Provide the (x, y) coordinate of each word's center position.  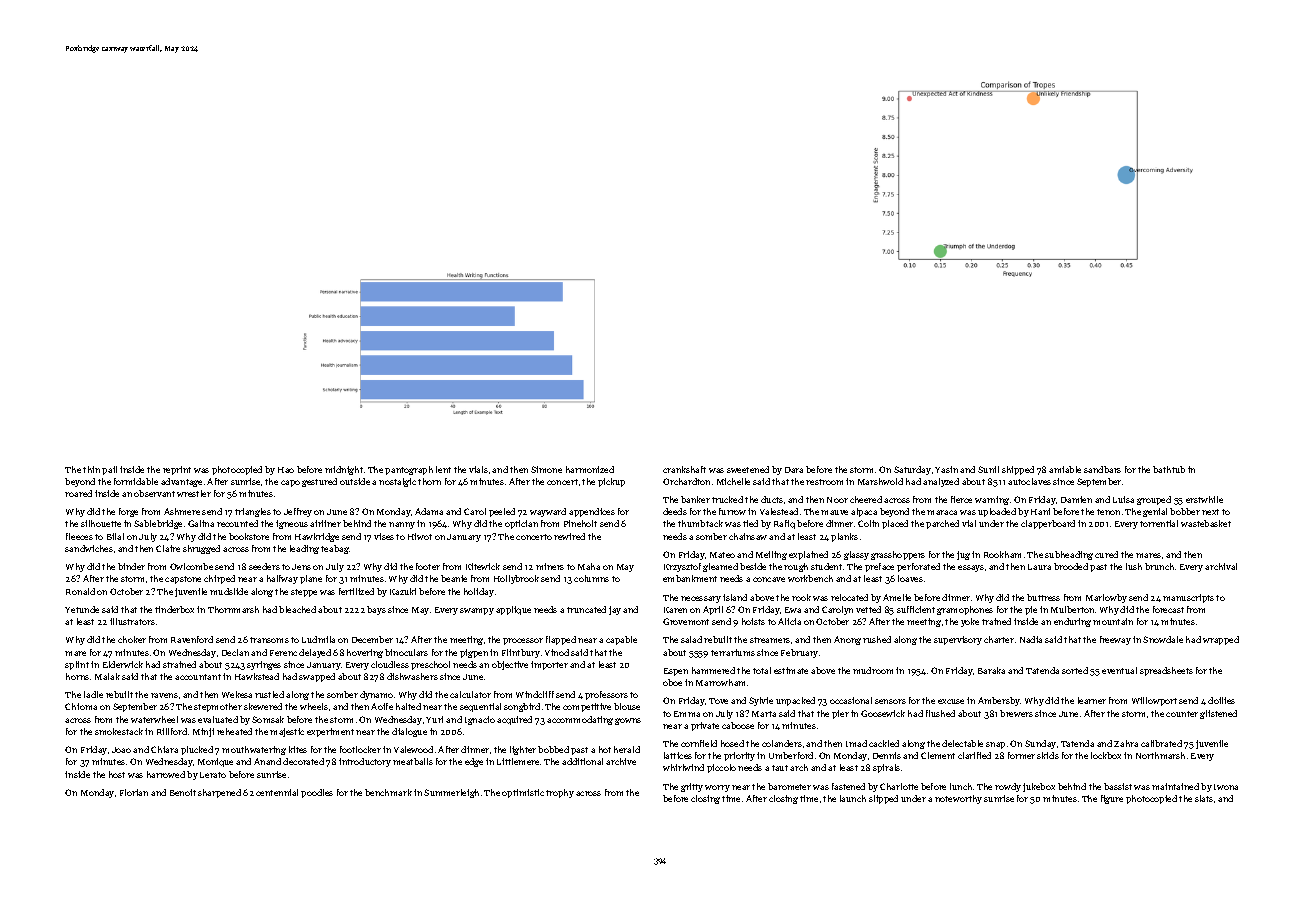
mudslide (229, 591)
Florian (134, 792)
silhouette (101, 523)
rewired (569, 536)
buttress (1043, 597)
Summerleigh (451, 793)
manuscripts (1188, 598)
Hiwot (420, 536)
